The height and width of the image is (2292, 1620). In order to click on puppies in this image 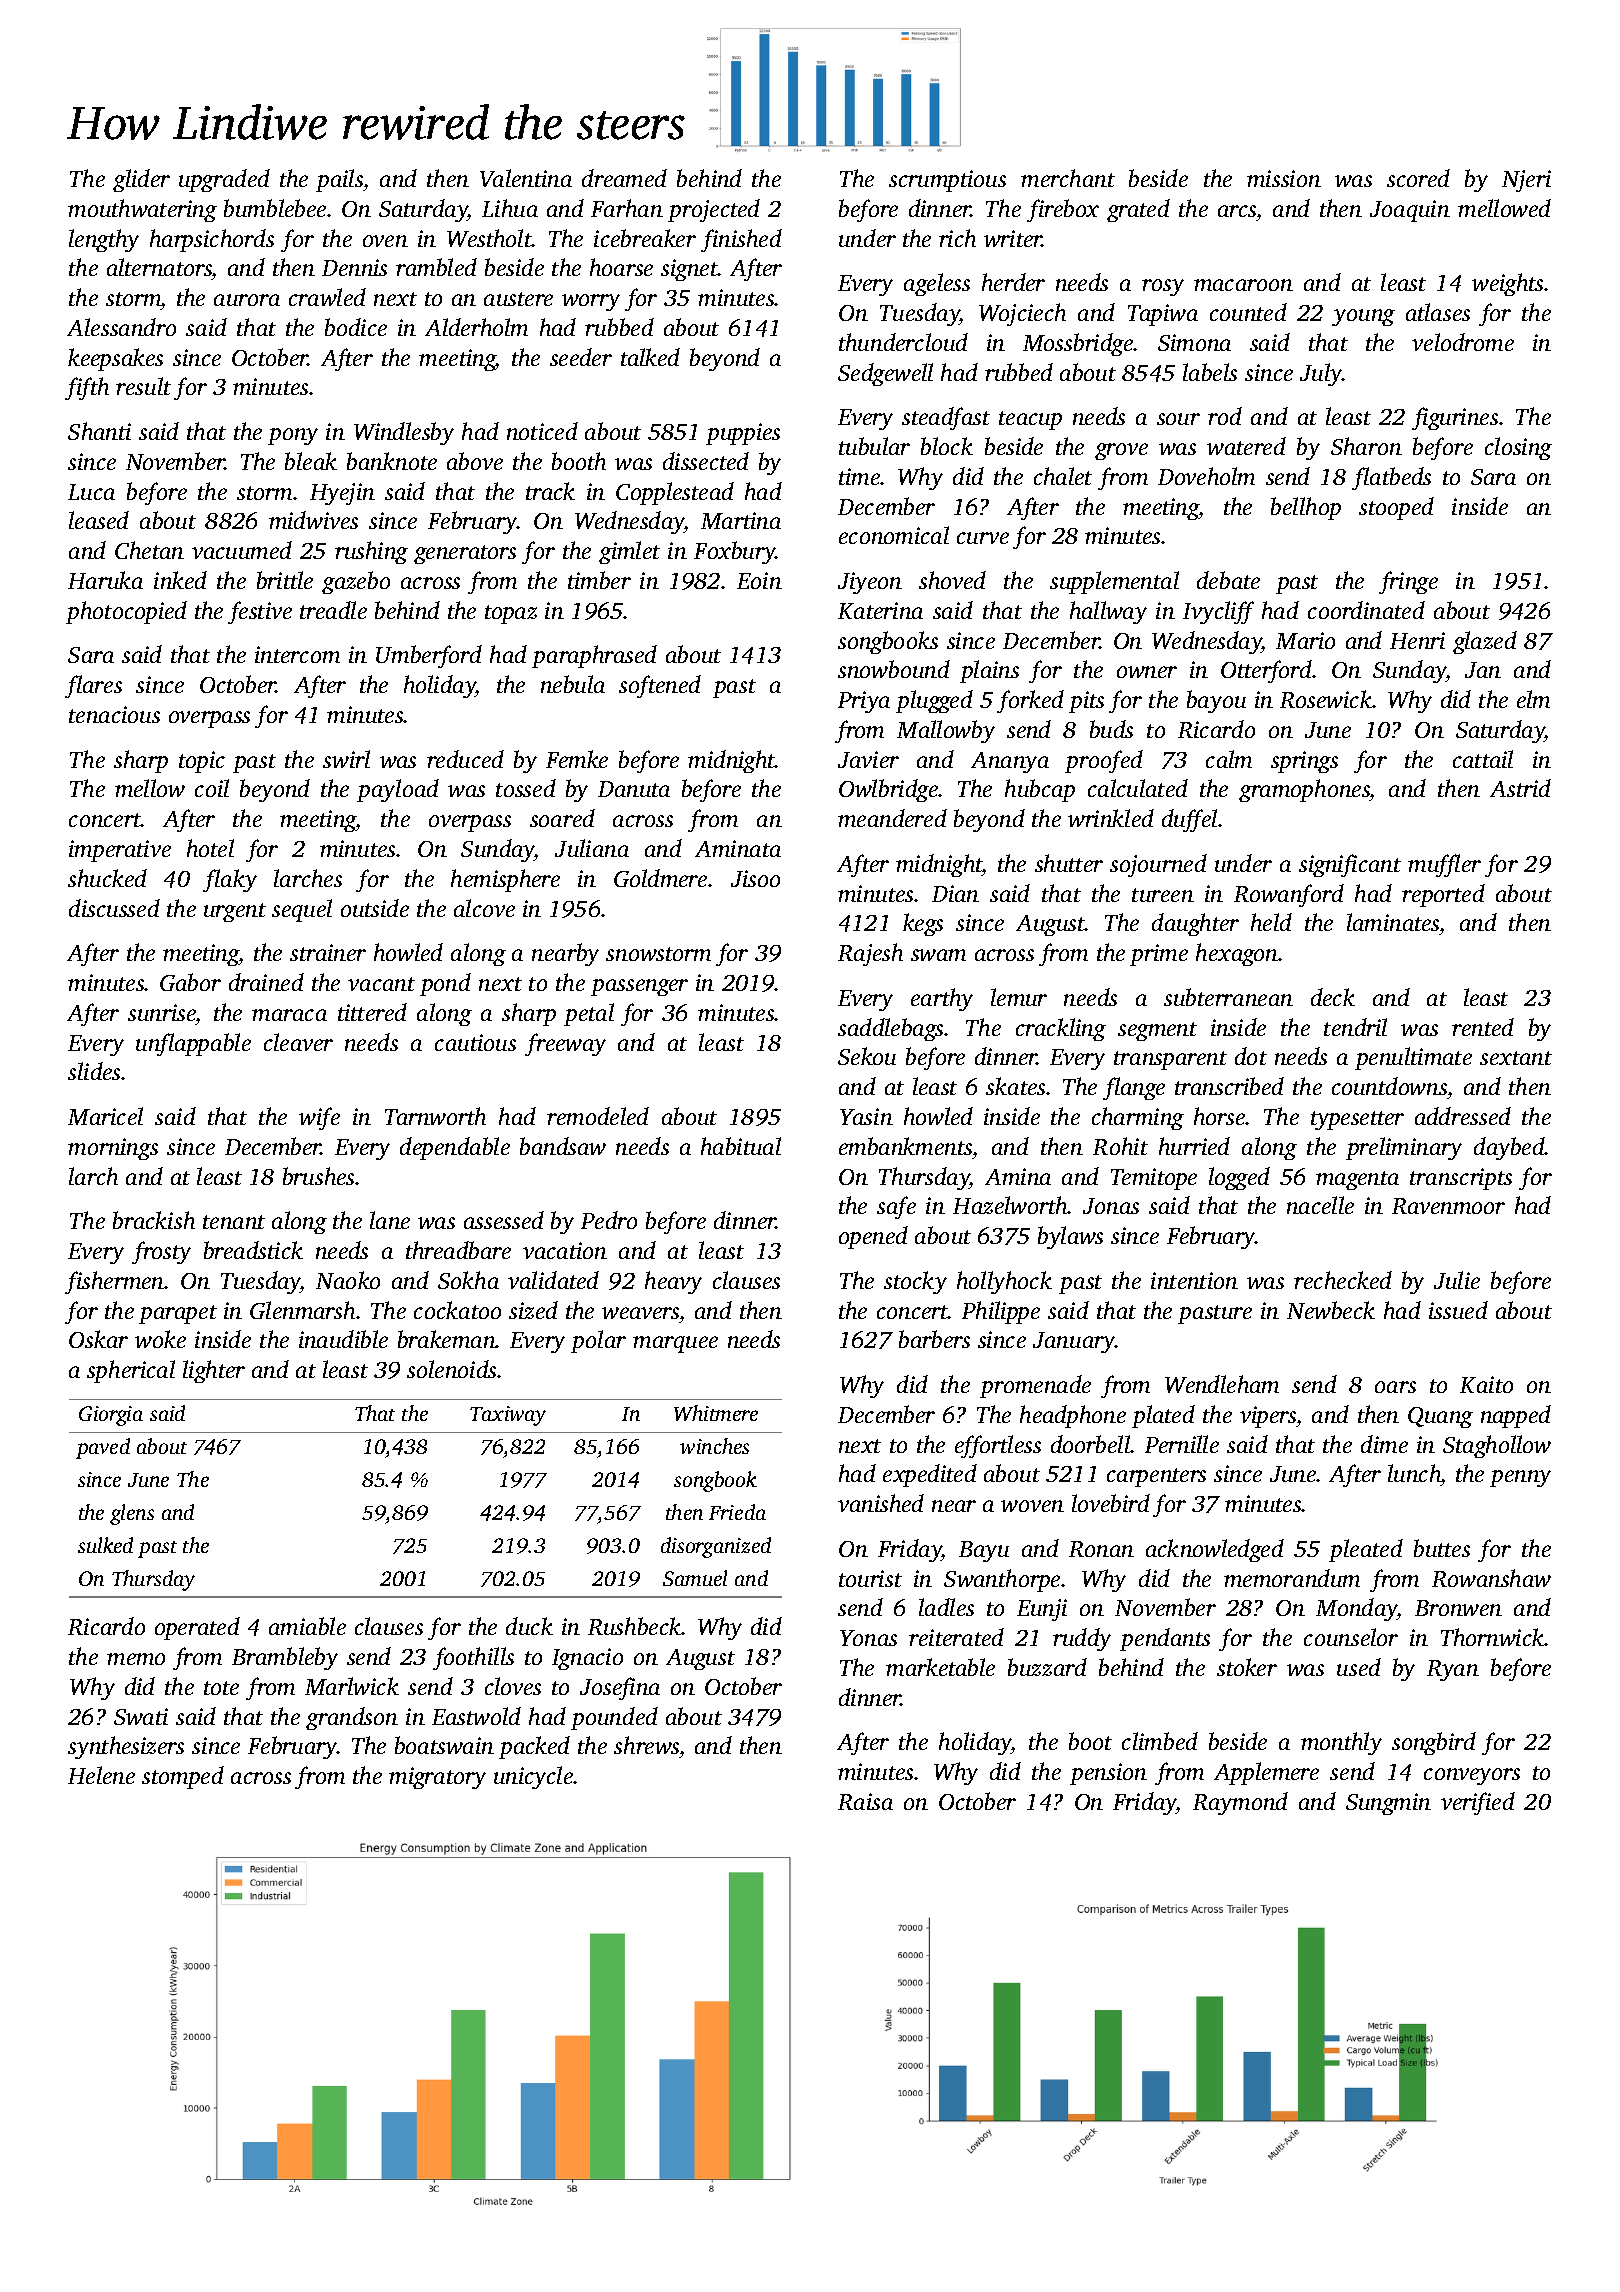, I will do `click(743, 434)`.
